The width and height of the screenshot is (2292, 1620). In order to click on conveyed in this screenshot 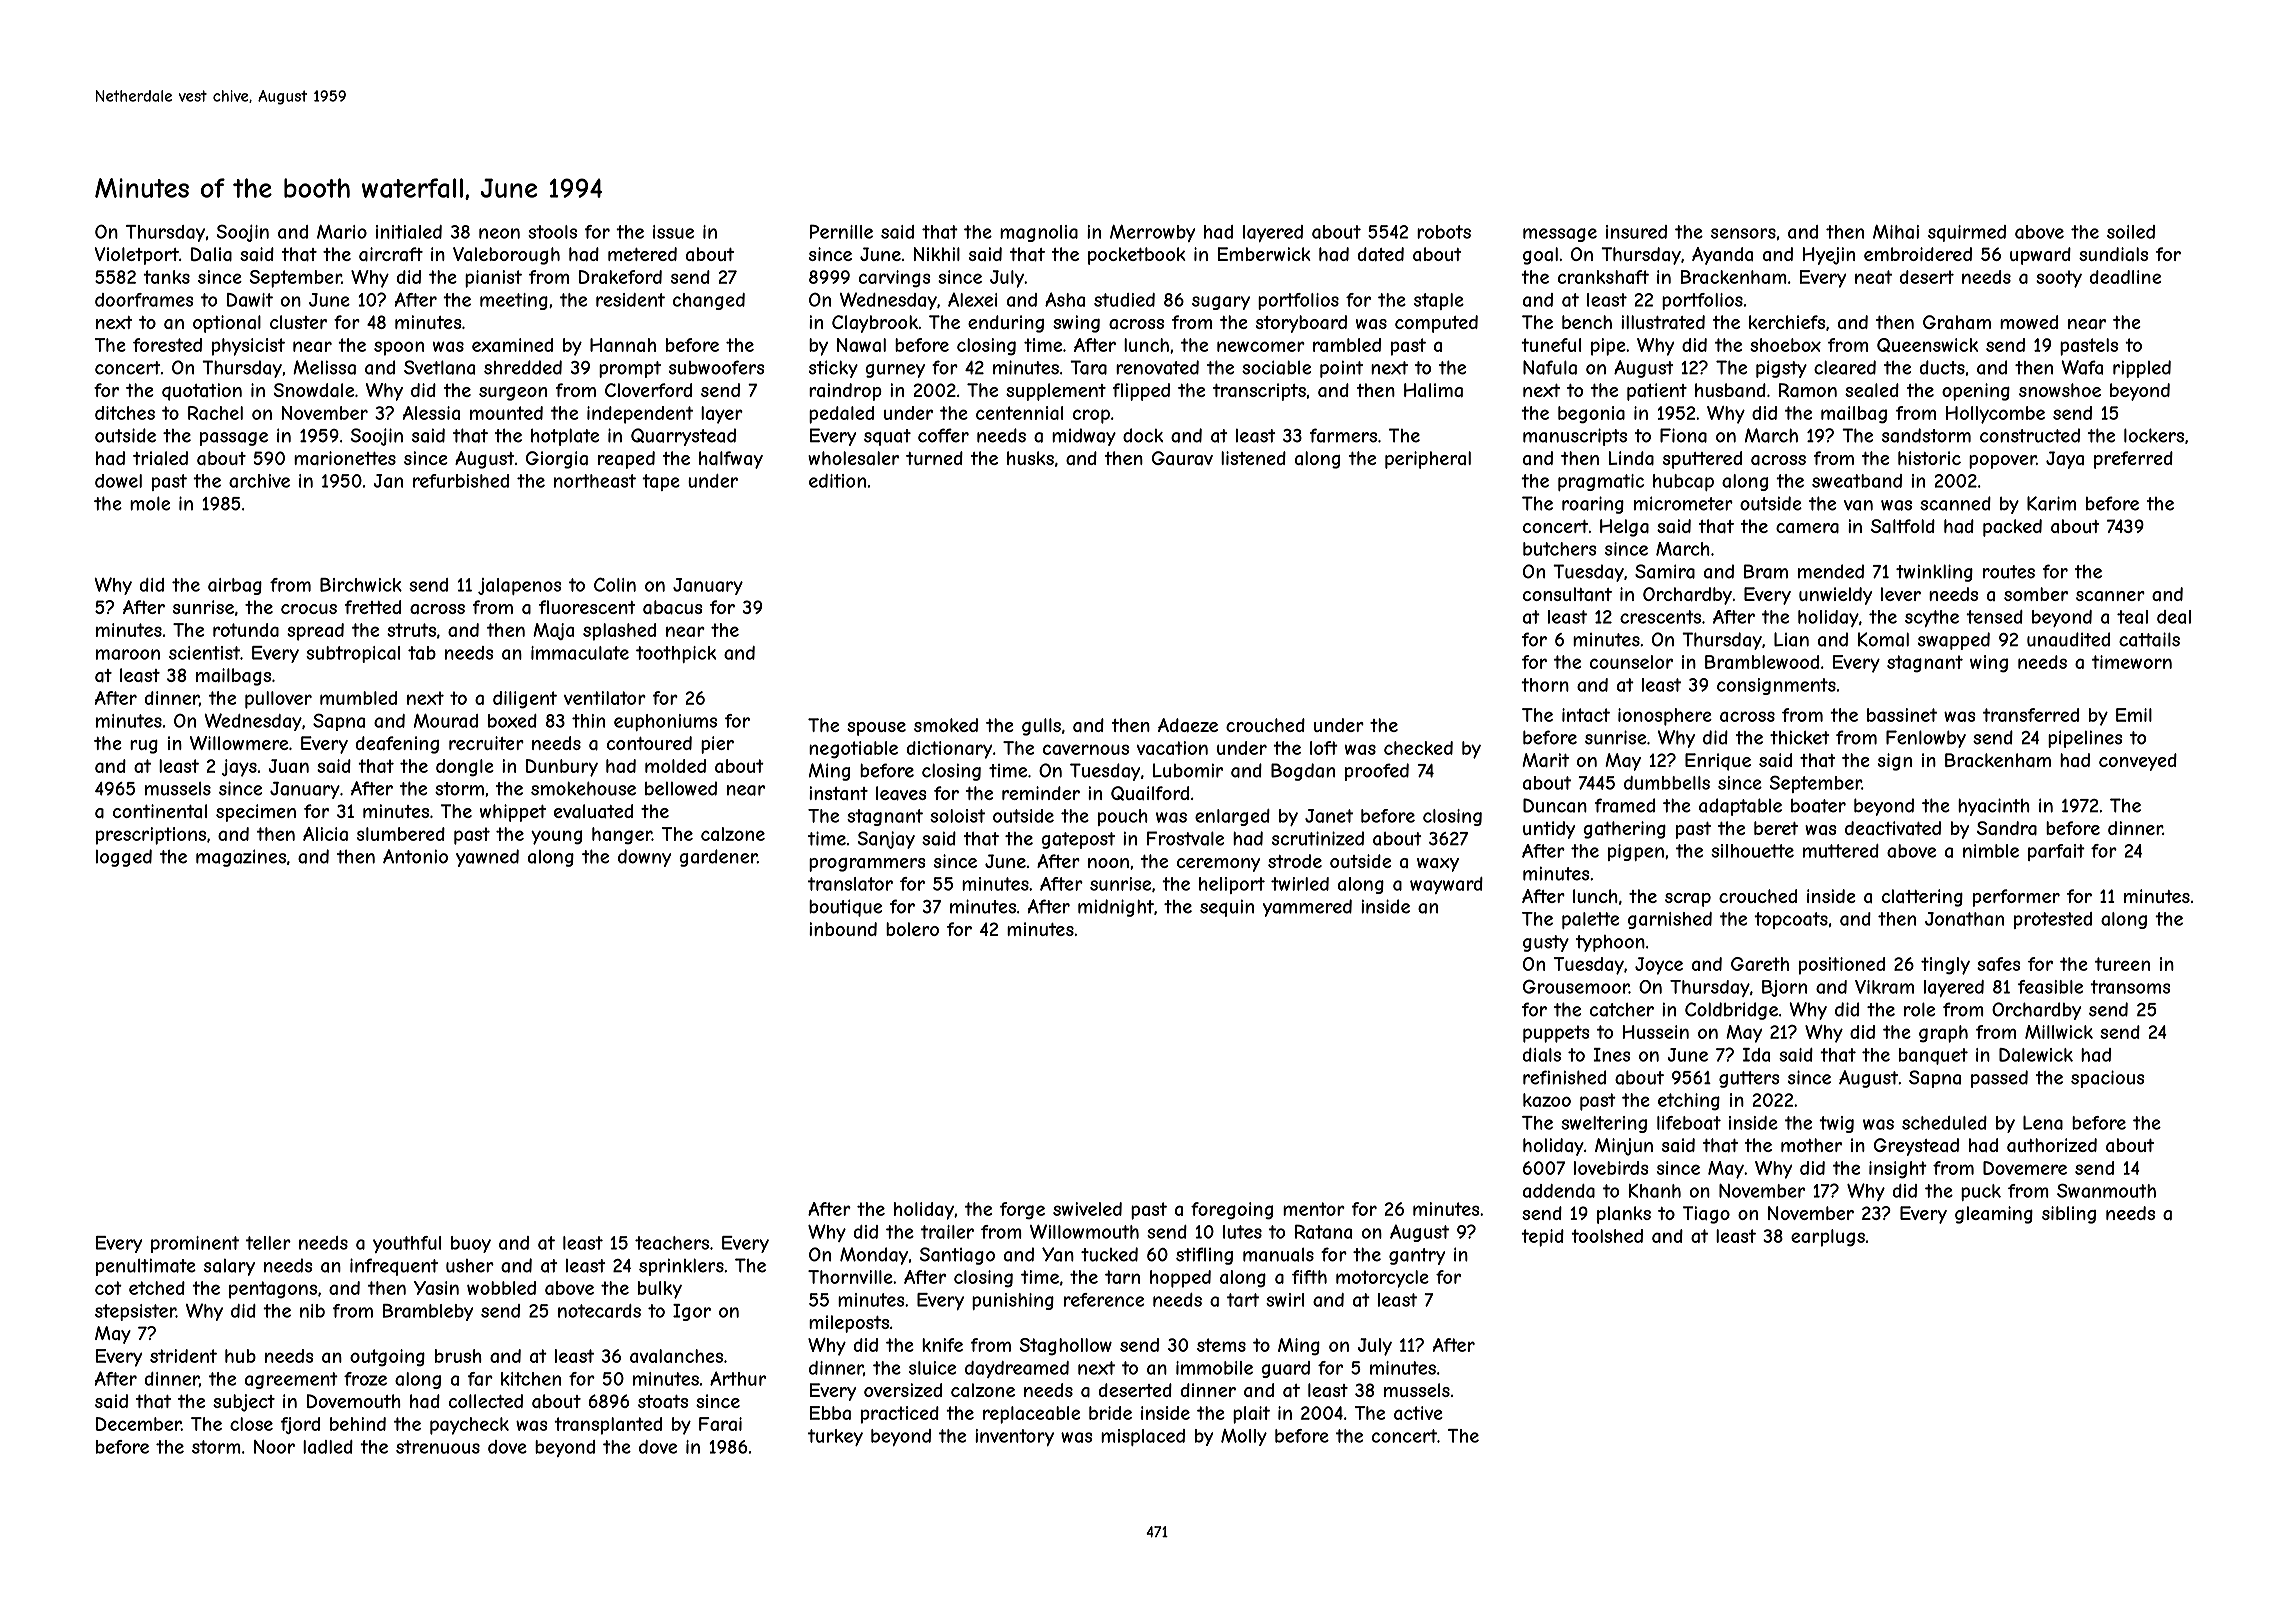, I will do `click(2138, 762)`.
